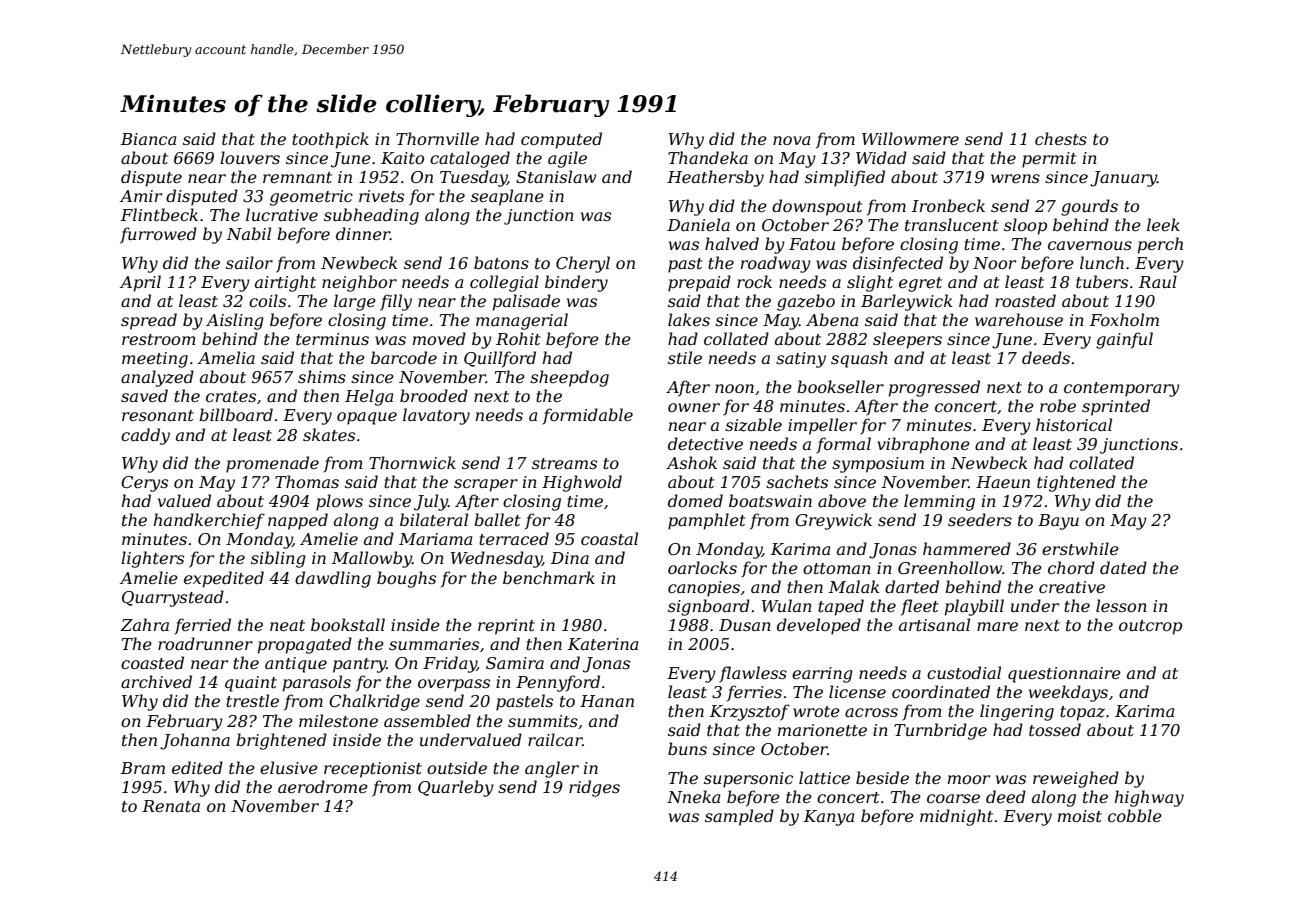 Image resolution: width=1308 pixels, height=924 pixels. Describe the element at coordinates (144, 624) in the screenshot. I see `Zahra` at that location.
